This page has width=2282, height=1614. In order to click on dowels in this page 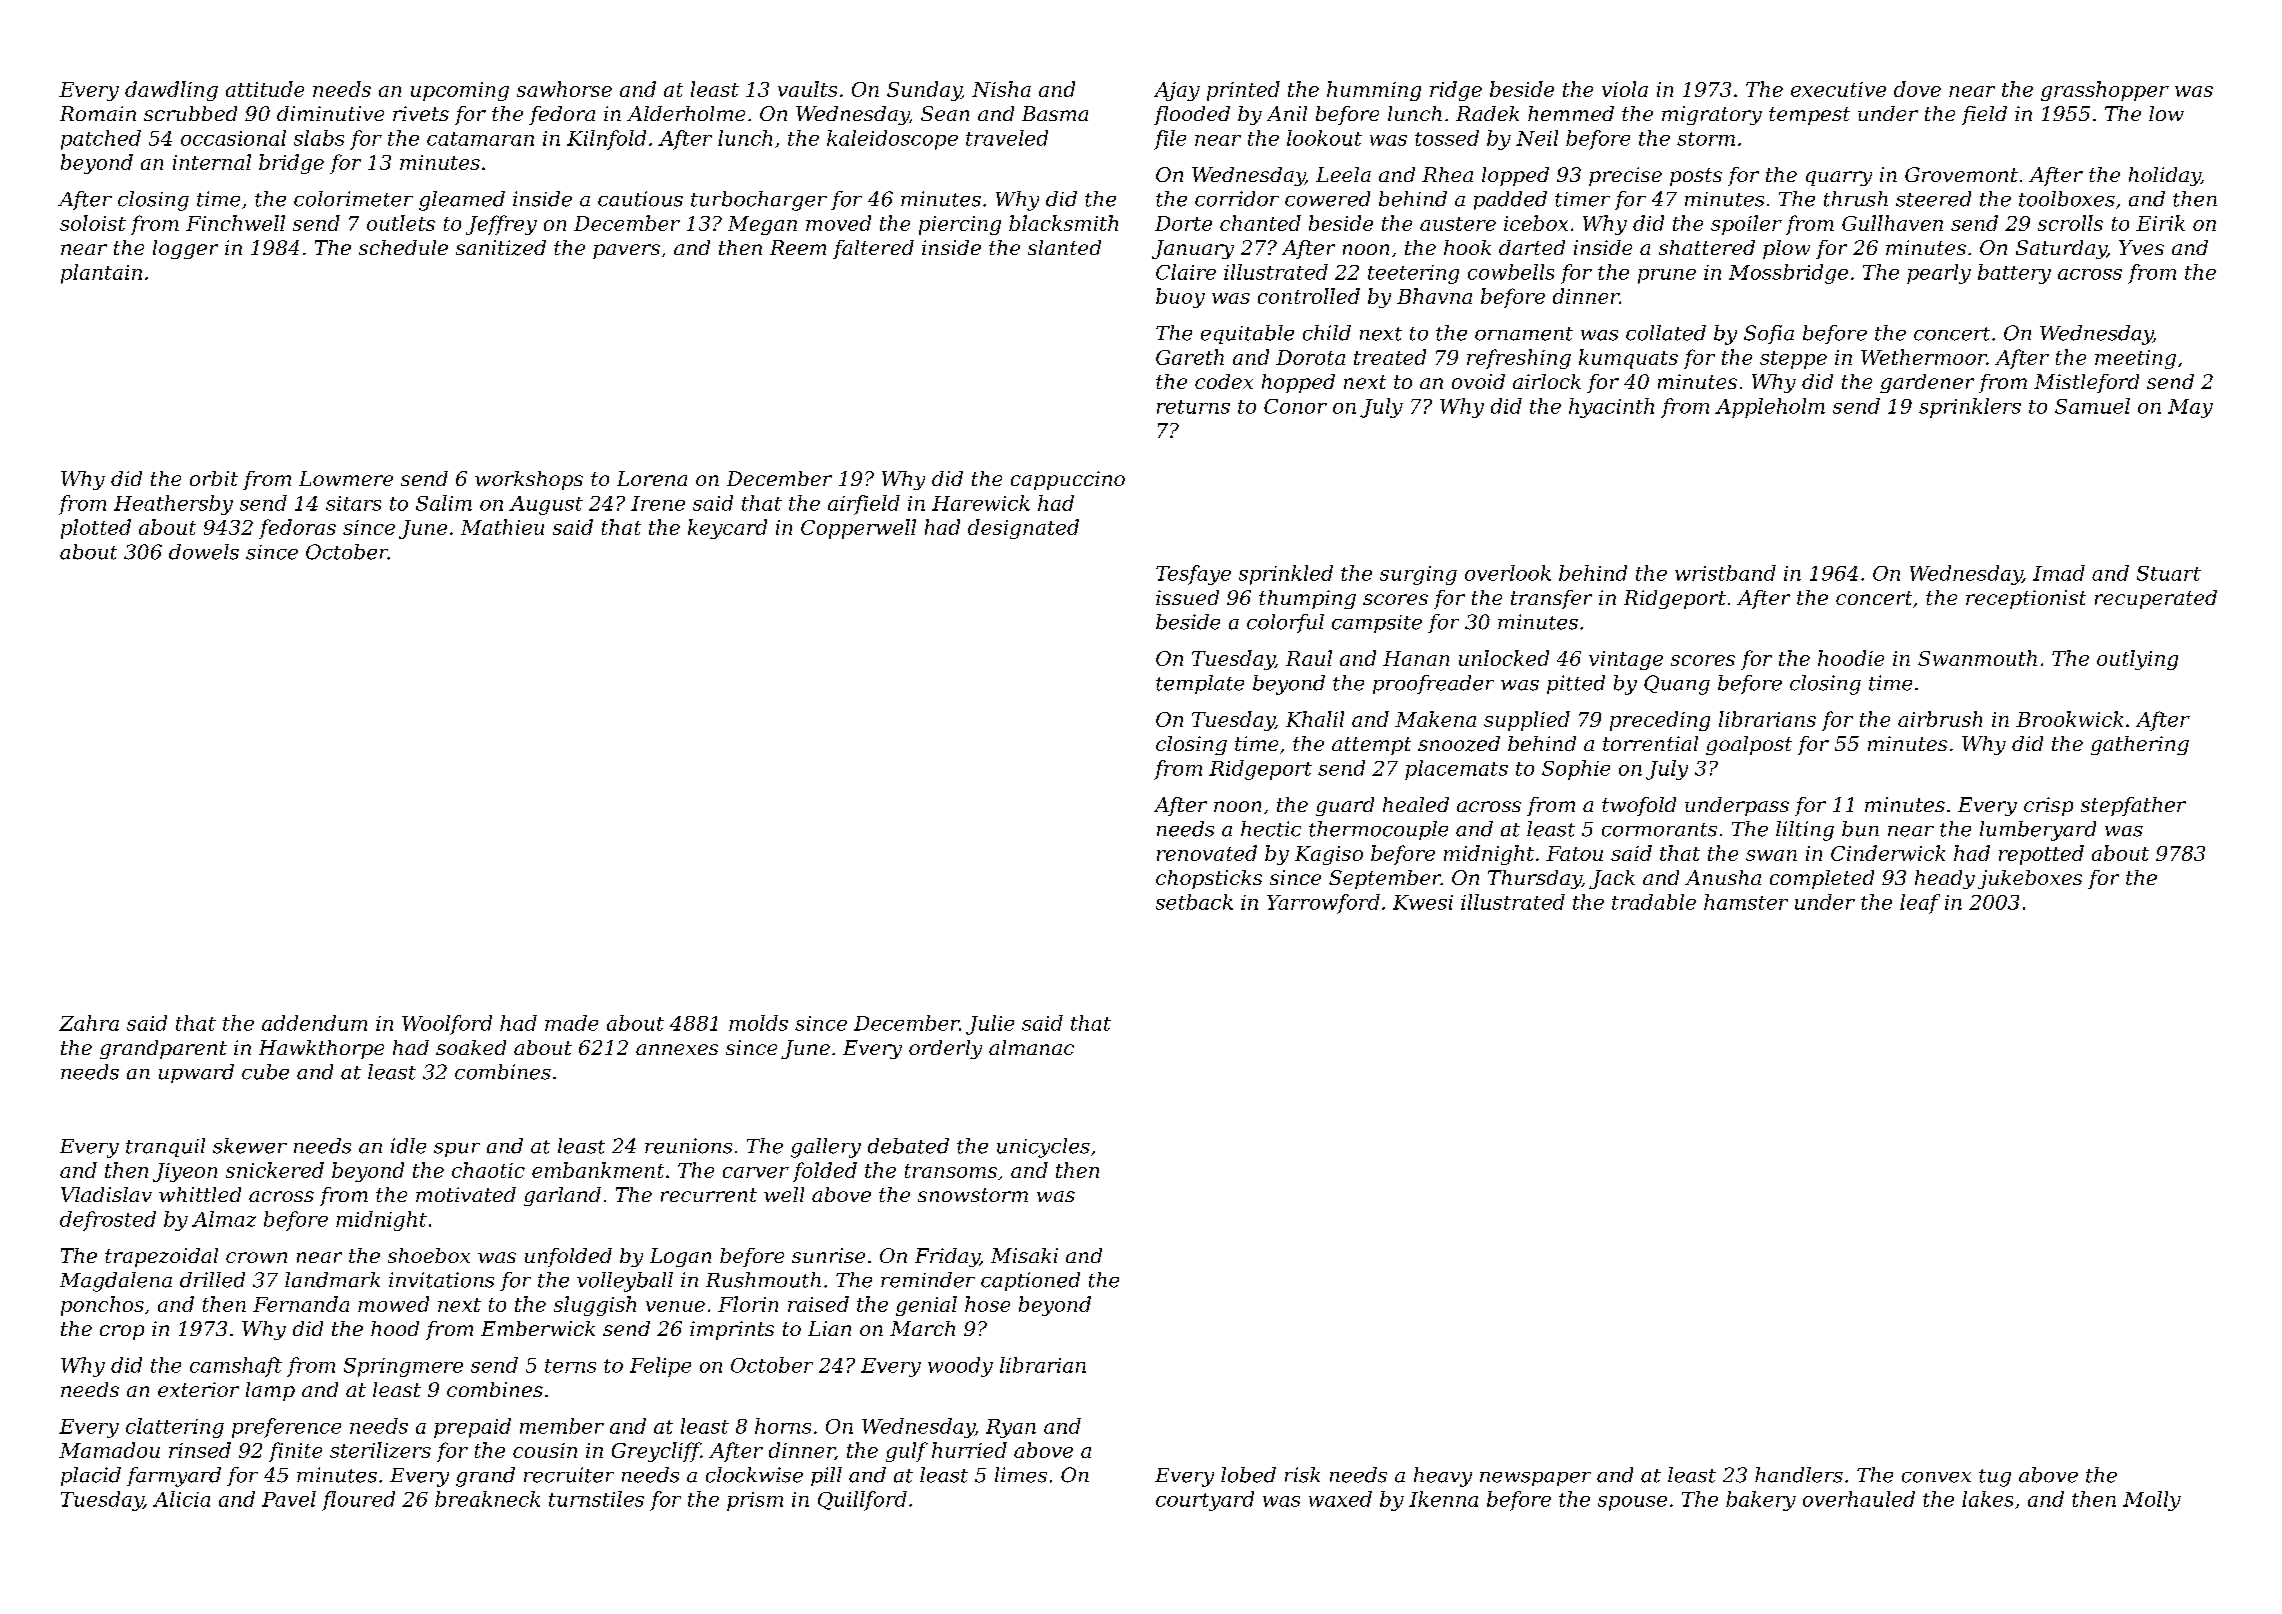, I will do `click(204, 552)`.
